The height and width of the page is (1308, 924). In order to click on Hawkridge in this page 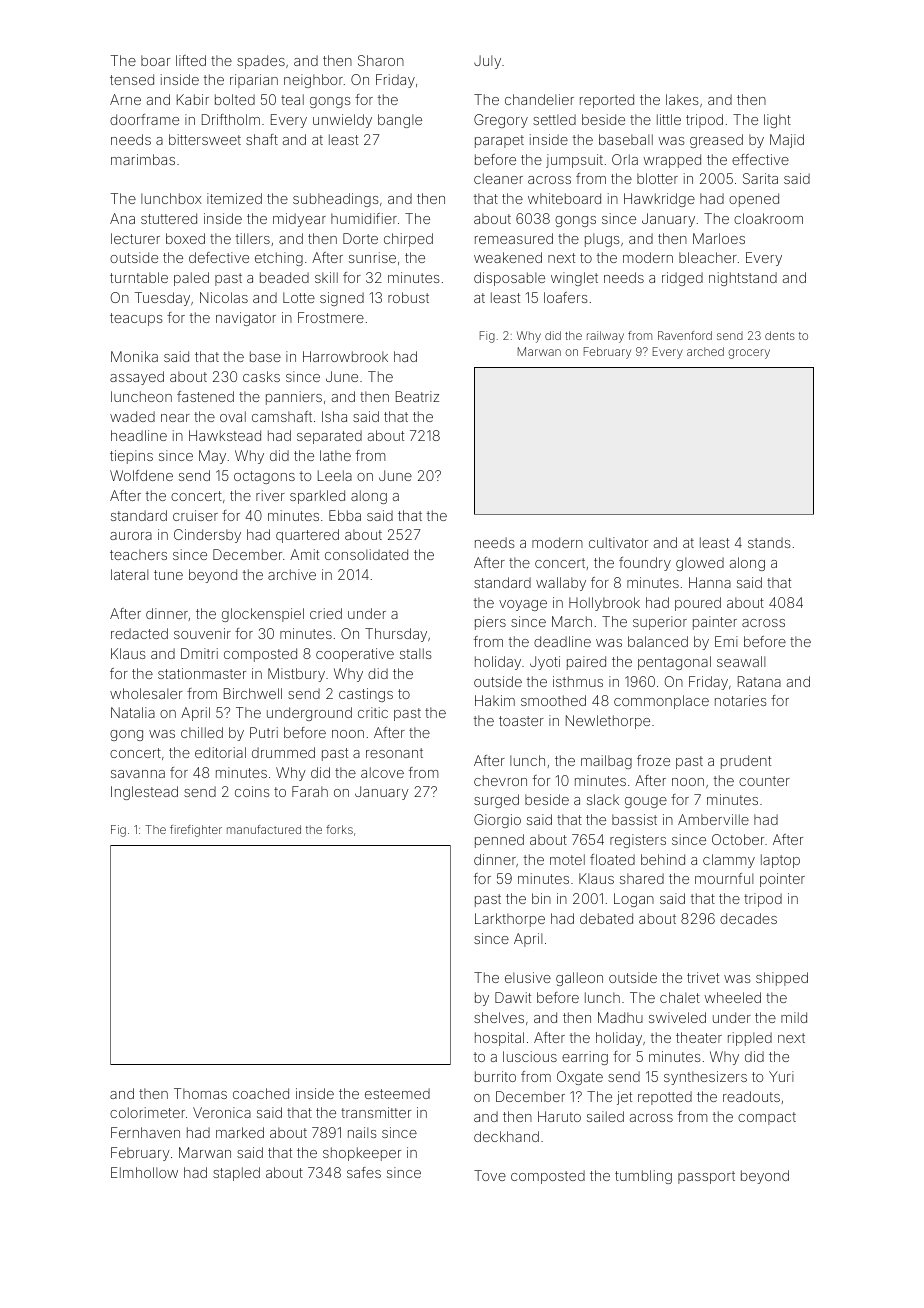, I will do `click(659, 200)`.
